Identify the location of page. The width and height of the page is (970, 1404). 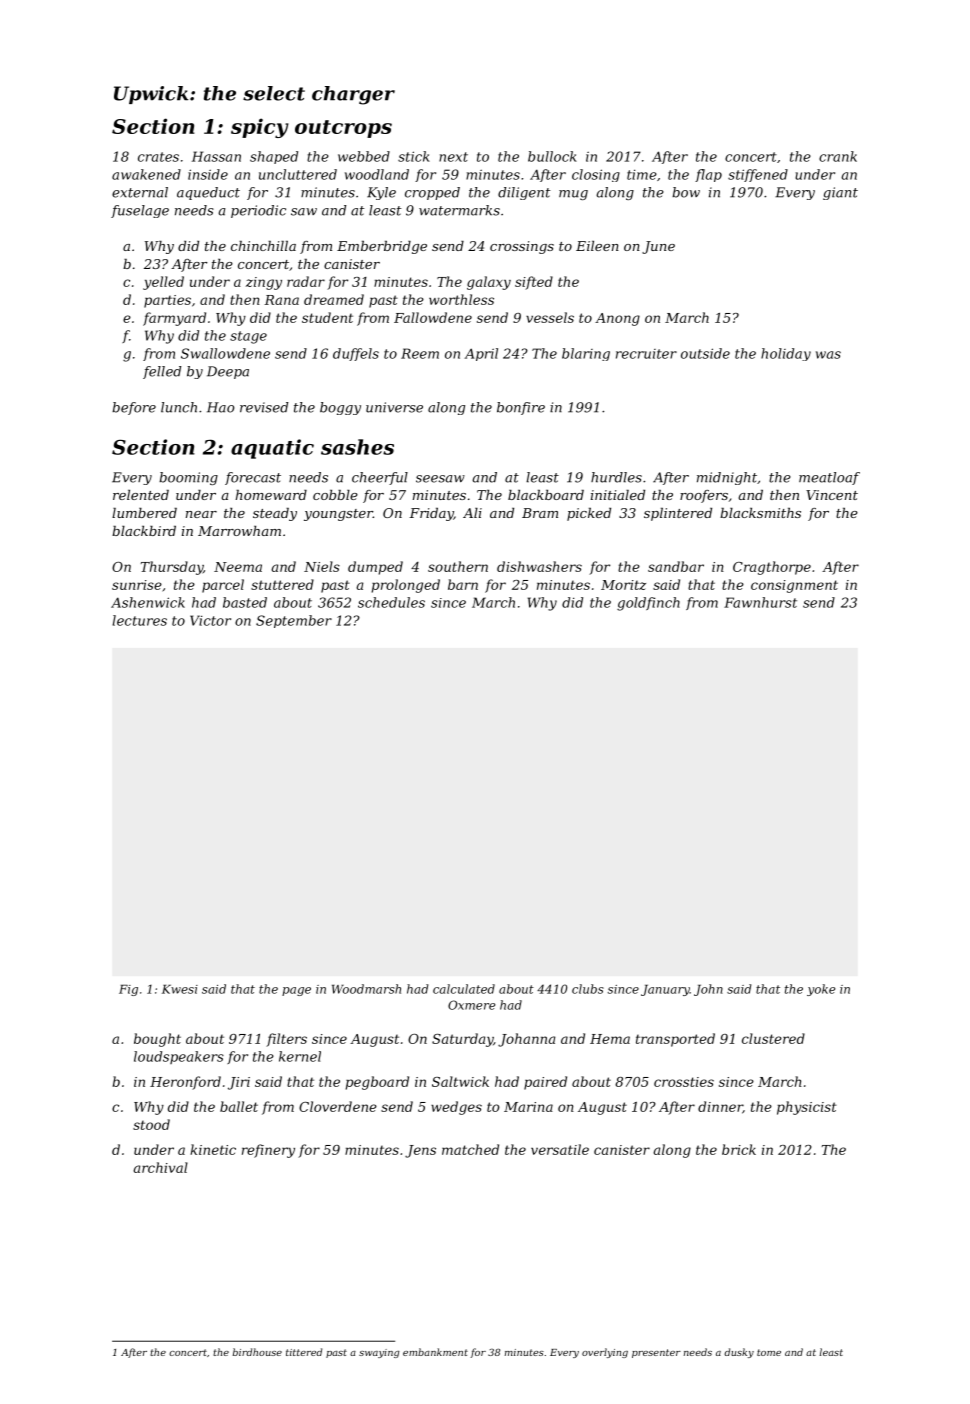
(296, 991).
